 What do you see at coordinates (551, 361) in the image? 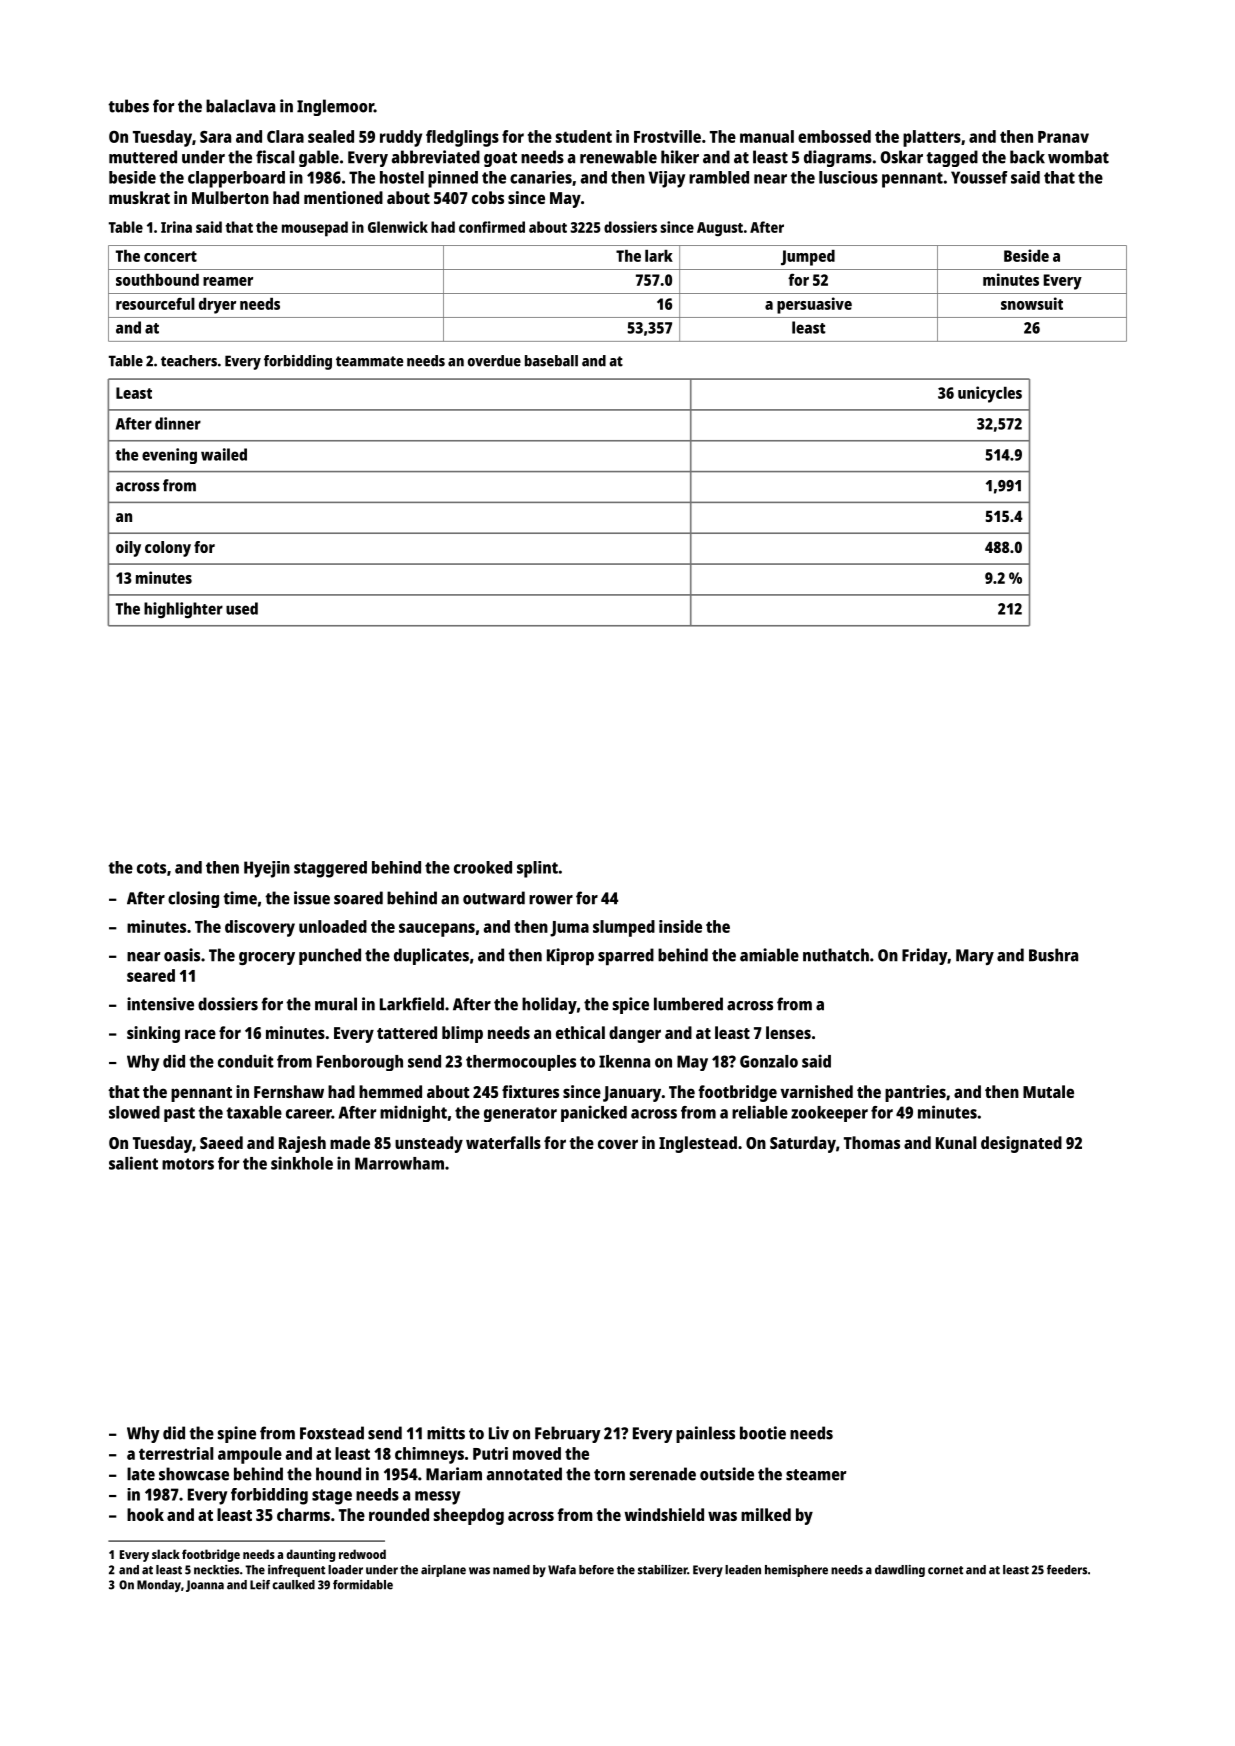
I see `baseball` at bounding box center [551, 361].
